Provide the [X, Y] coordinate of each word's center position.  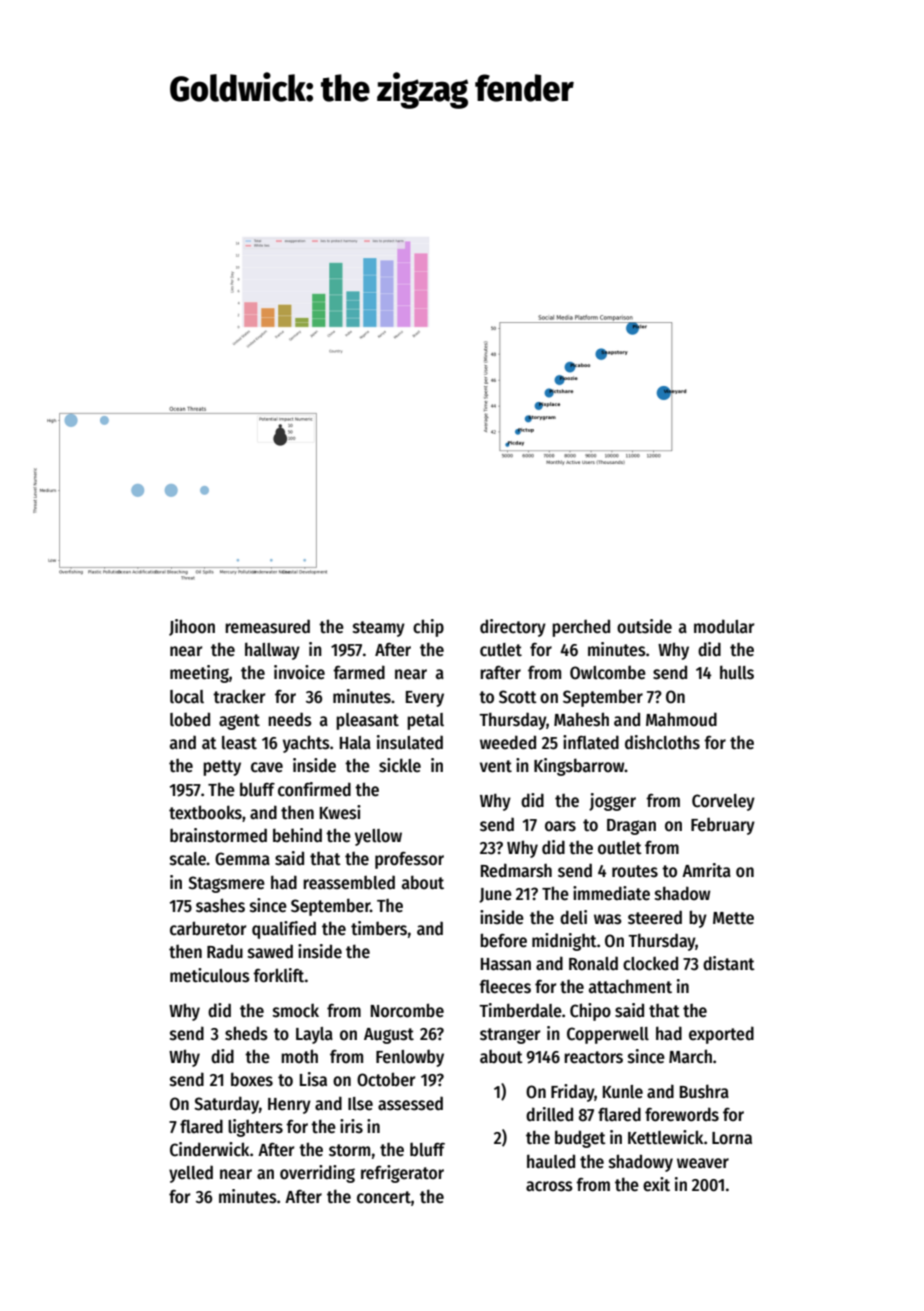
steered [655, 917]
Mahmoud [681, 719]
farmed [359, 672]
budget [580, 1139]
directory [513, 628]
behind [297, 835]
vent [496, 766]
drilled [549, 1114]
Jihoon [192, 627]
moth [299, 1056]
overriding [317, 1174]
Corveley [723, 802]
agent [239, 722]
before [503, 940]
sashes [220, 905]
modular [724, 626]
